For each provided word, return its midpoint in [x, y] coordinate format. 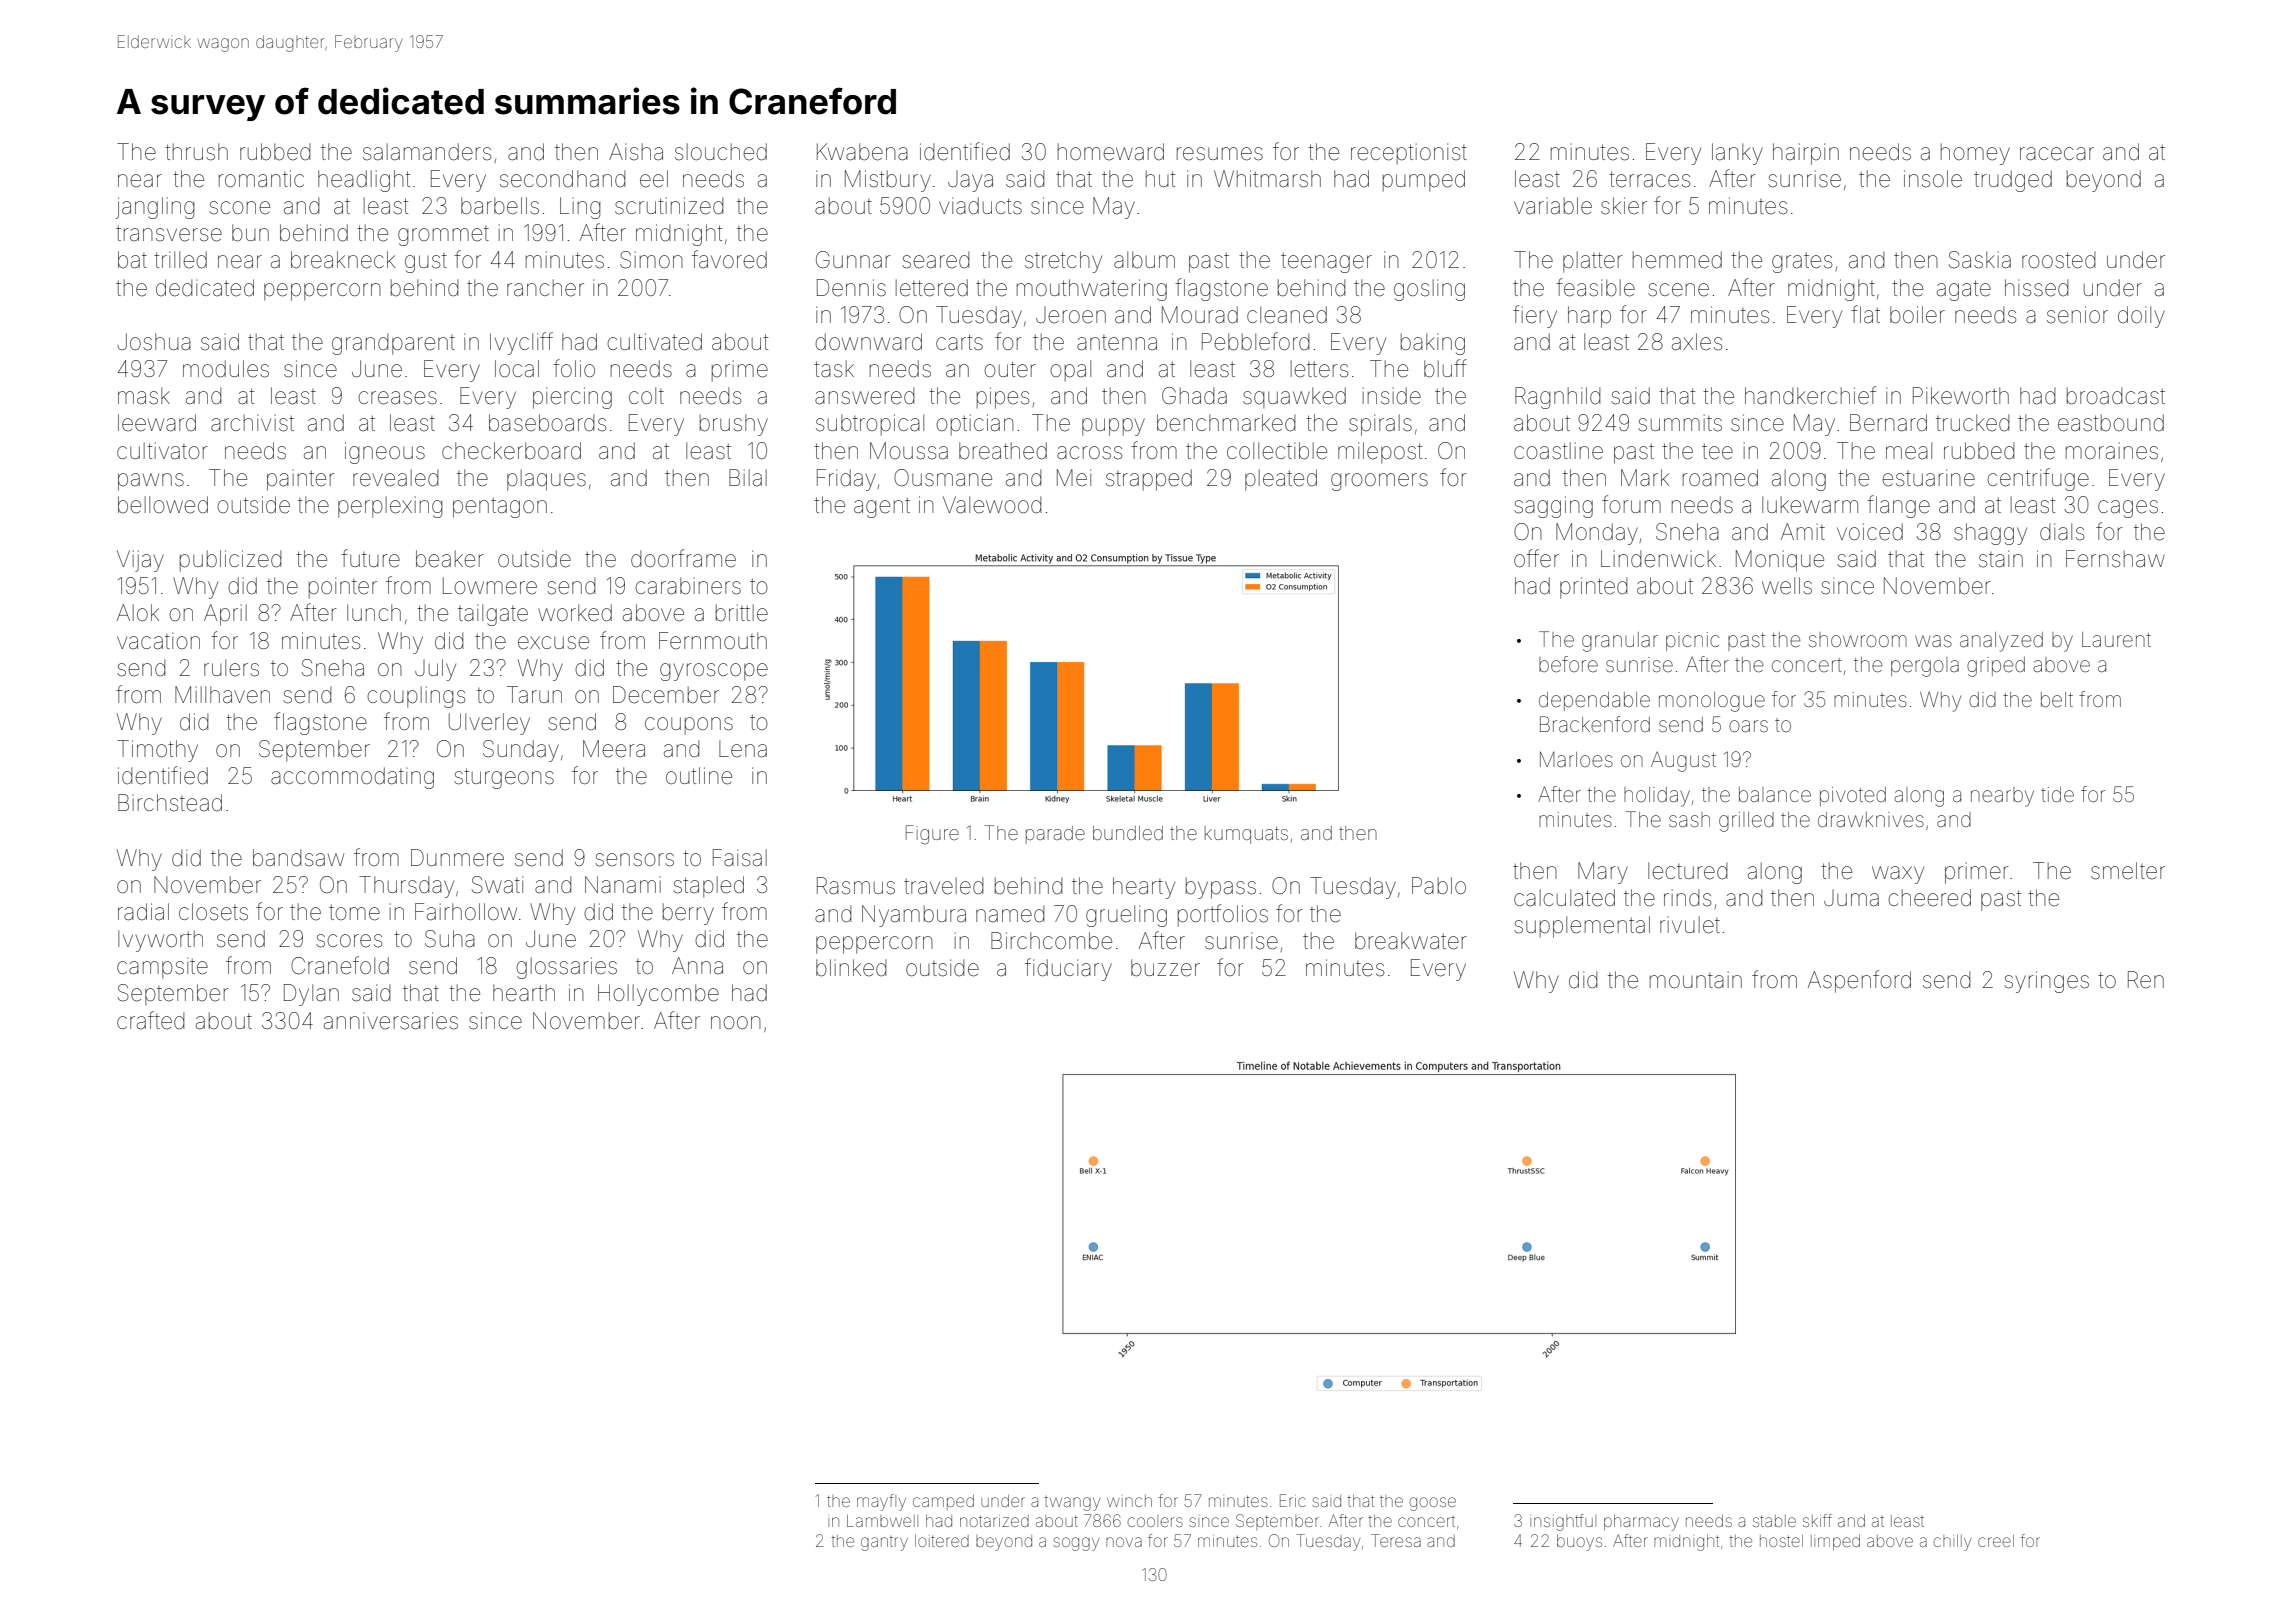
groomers [1379, 482]
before [1568, 664]
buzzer [1165, 968]
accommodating [352, 778]
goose [1433, 1504]
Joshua [154, 342]
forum [1631, 504]
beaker [450, 559]
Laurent [2116, 639]
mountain [1696, 980]
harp [1589, 317]
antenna [1117, 343]
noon [736, 1022]
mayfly [881, 1502]
